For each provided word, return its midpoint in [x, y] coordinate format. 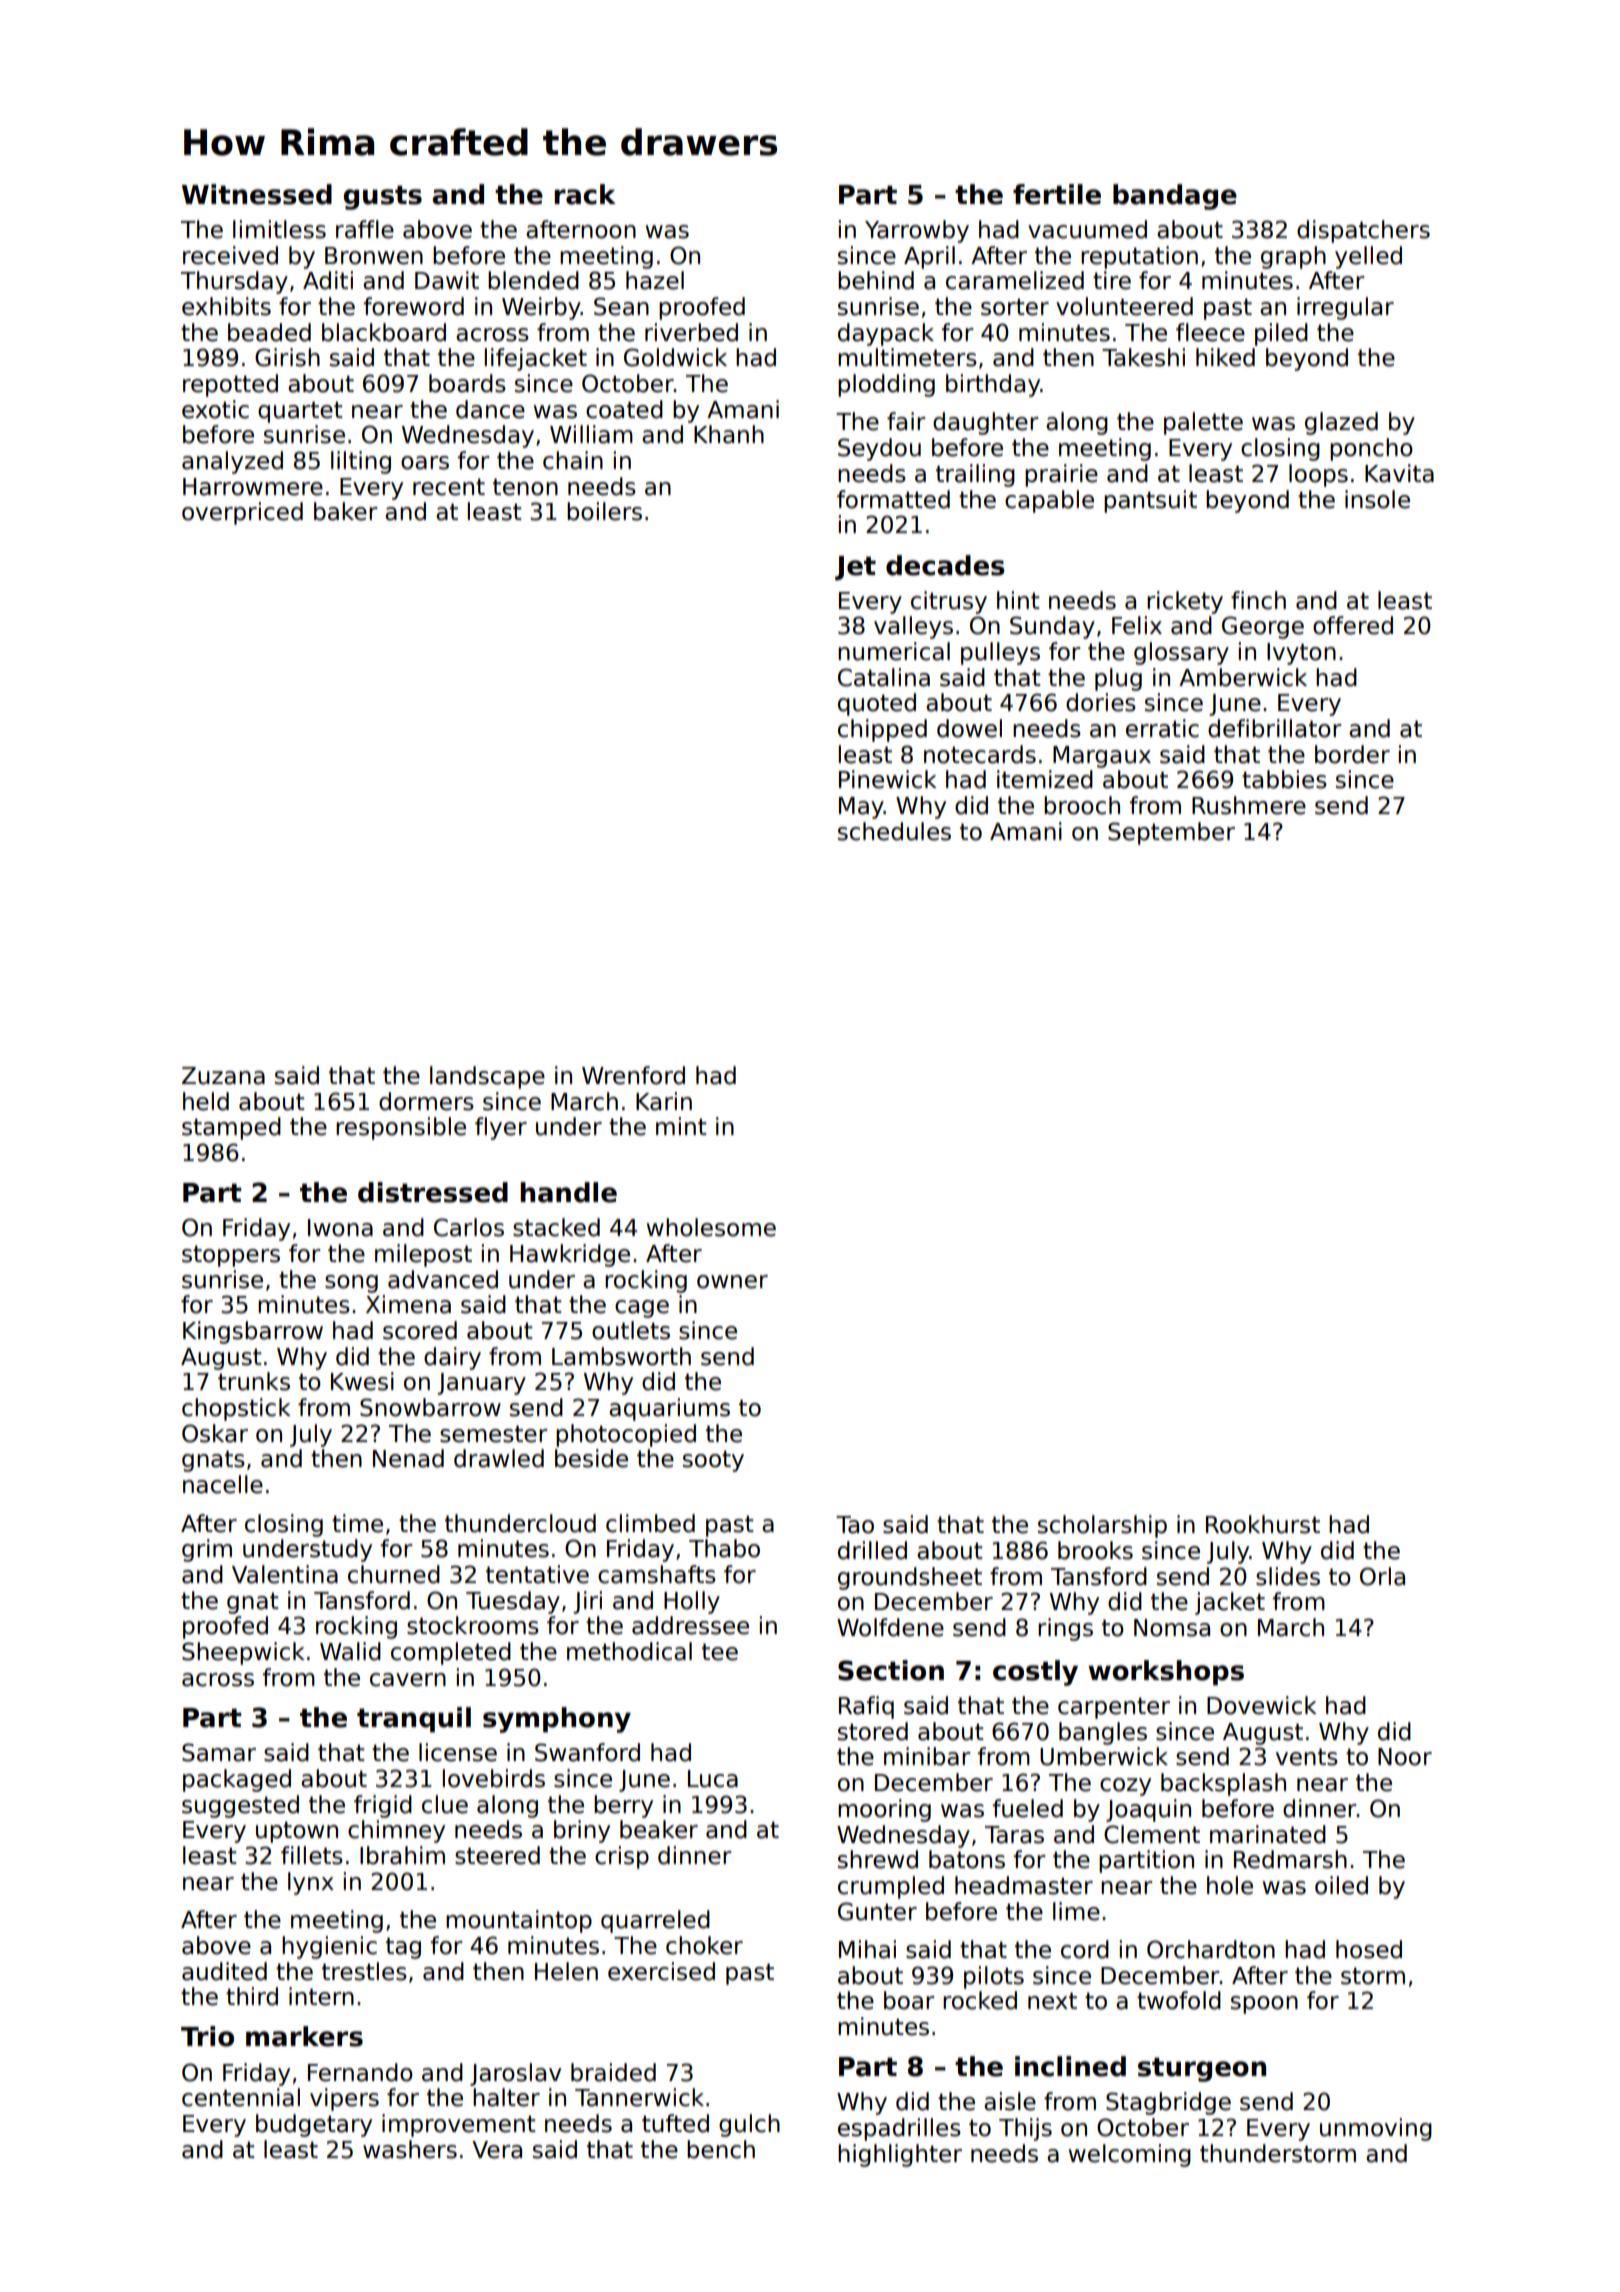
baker [346, 511]
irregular [1345, 308]
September [1171, 833]
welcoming [1130, 2155]
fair [906, 421]
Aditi [328, 280]
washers [410, 2149]
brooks [1095, 1550]
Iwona [340, 1228]
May [861, 808]
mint [681, 1126]
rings [1065, 1629]
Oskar [215, 1433]
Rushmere [1249, 805]
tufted [675, 2123]
